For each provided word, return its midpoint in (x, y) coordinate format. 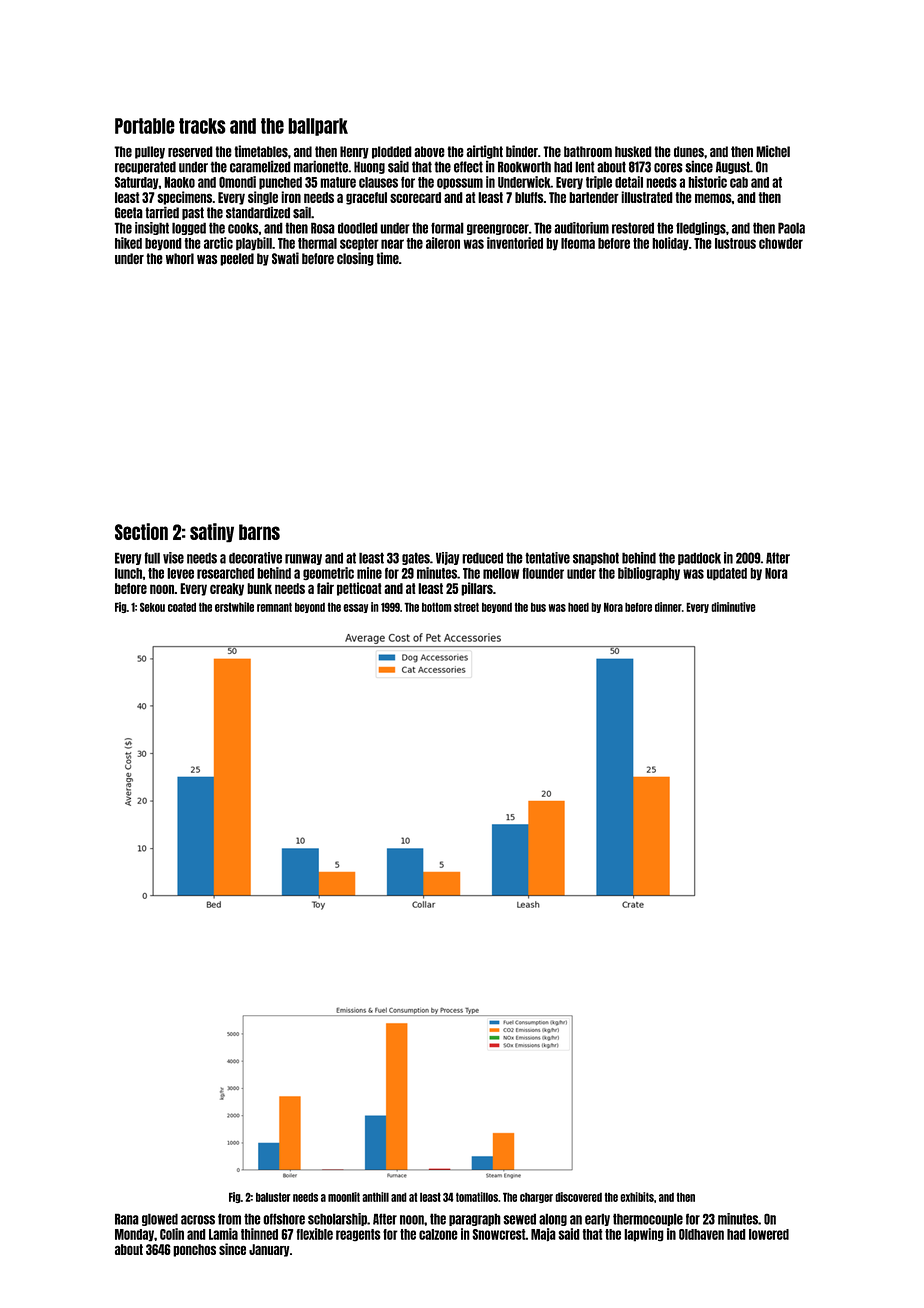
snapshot (596, 558)
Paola (791, 228)
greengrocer (498, 229)
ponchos (194, 1250)
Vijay (448, 558)
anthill (375, 1197)
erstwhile (234, 607)
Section (141, 531)
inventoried (515, 243)
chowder (781, 243)
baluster (273, 1197)
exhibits (637, 1197)
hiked (128, 243)
